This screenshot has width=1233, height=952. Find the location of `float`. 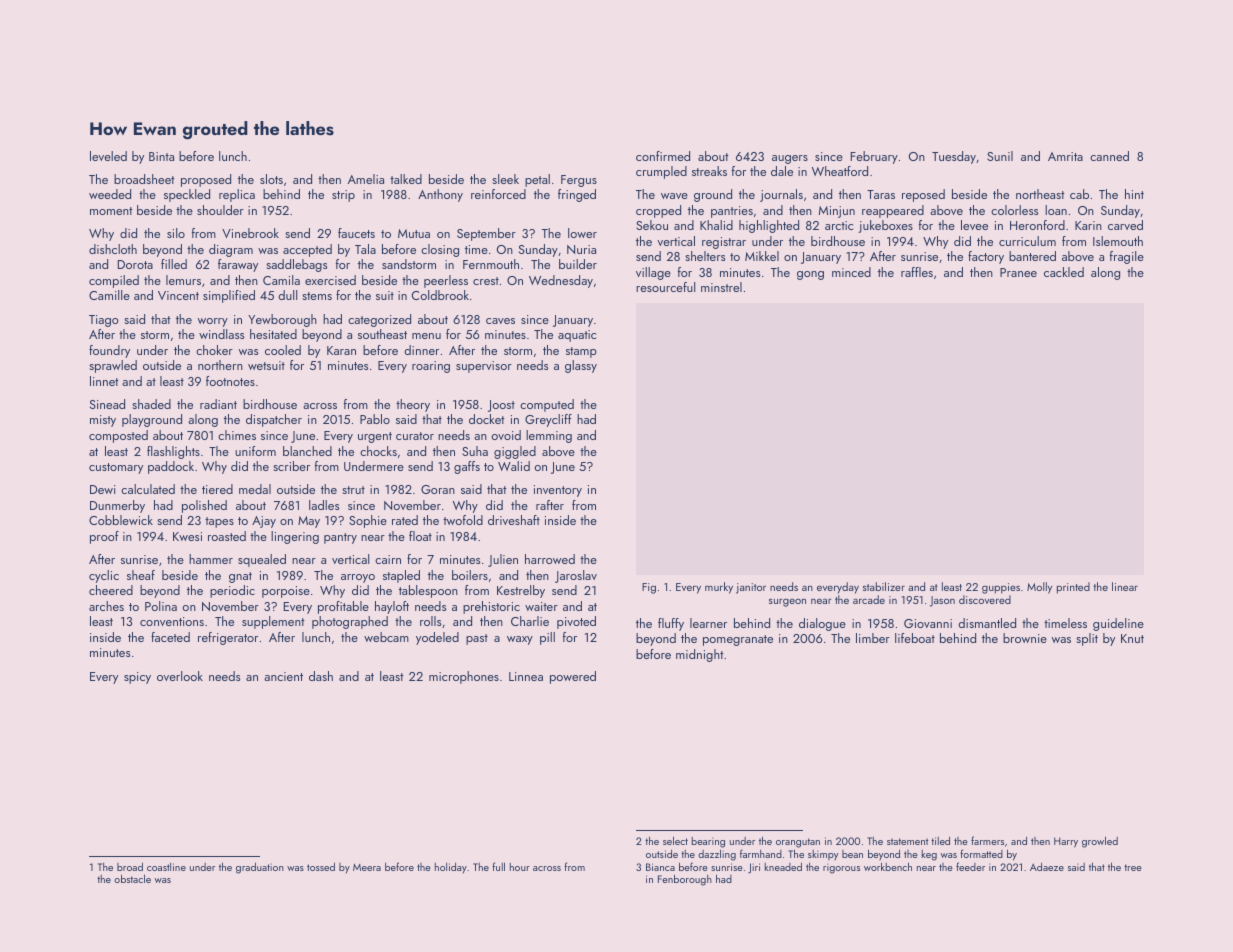

float is located at coordinates (420, 536).
